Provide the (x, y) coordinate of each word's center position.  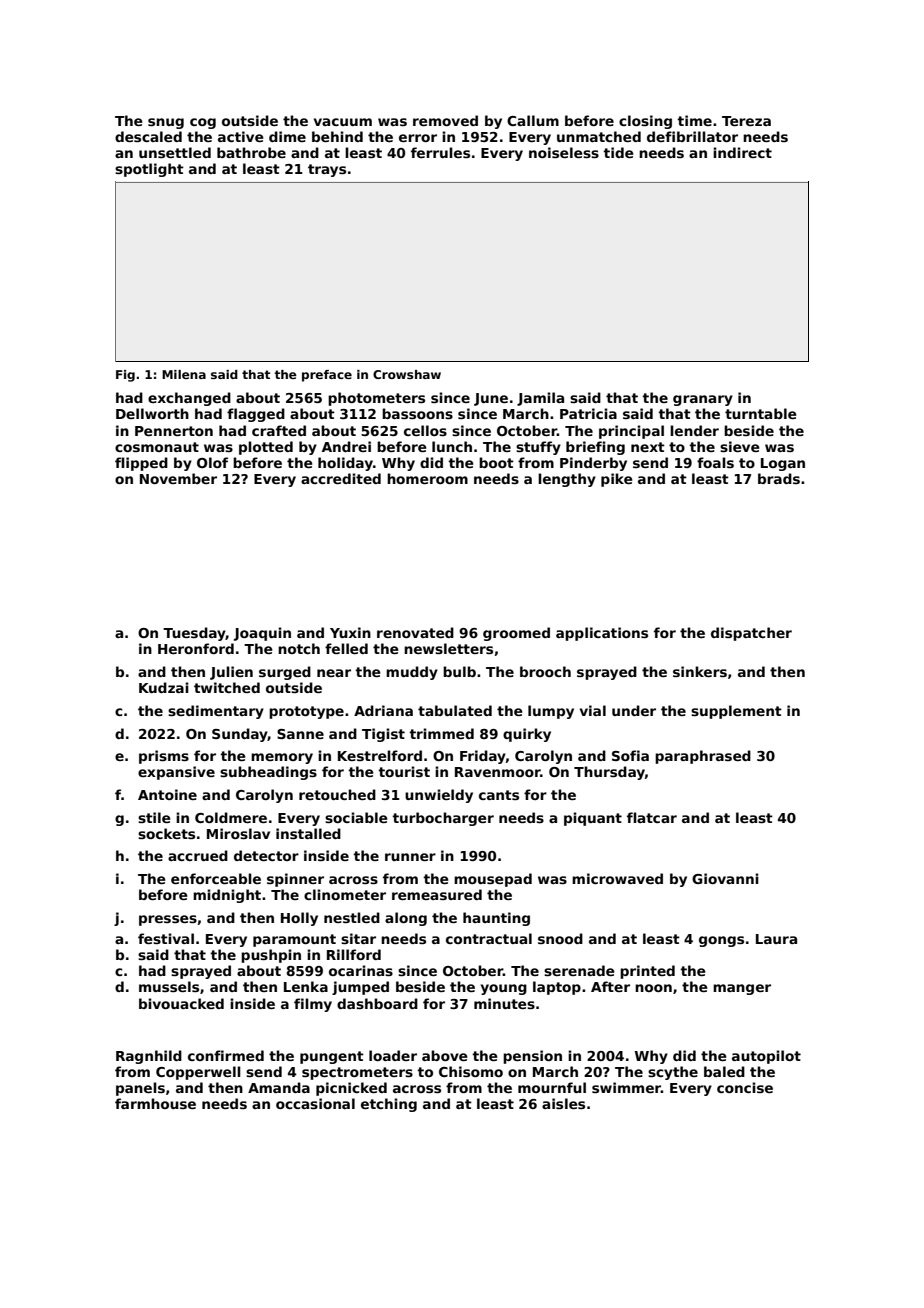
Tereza (746, 121)
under (634, 710)
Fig (125, 376)
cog (203, 123)
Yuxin (350, 632)
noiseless (564, 152)
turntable (761, 413)
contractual (489, 938)
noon (653, 988)
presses (168, 920)
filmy (313, 1005)
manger (742, 989)
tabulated (455, 710)
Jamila (540, 399)
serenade (579, 970)
